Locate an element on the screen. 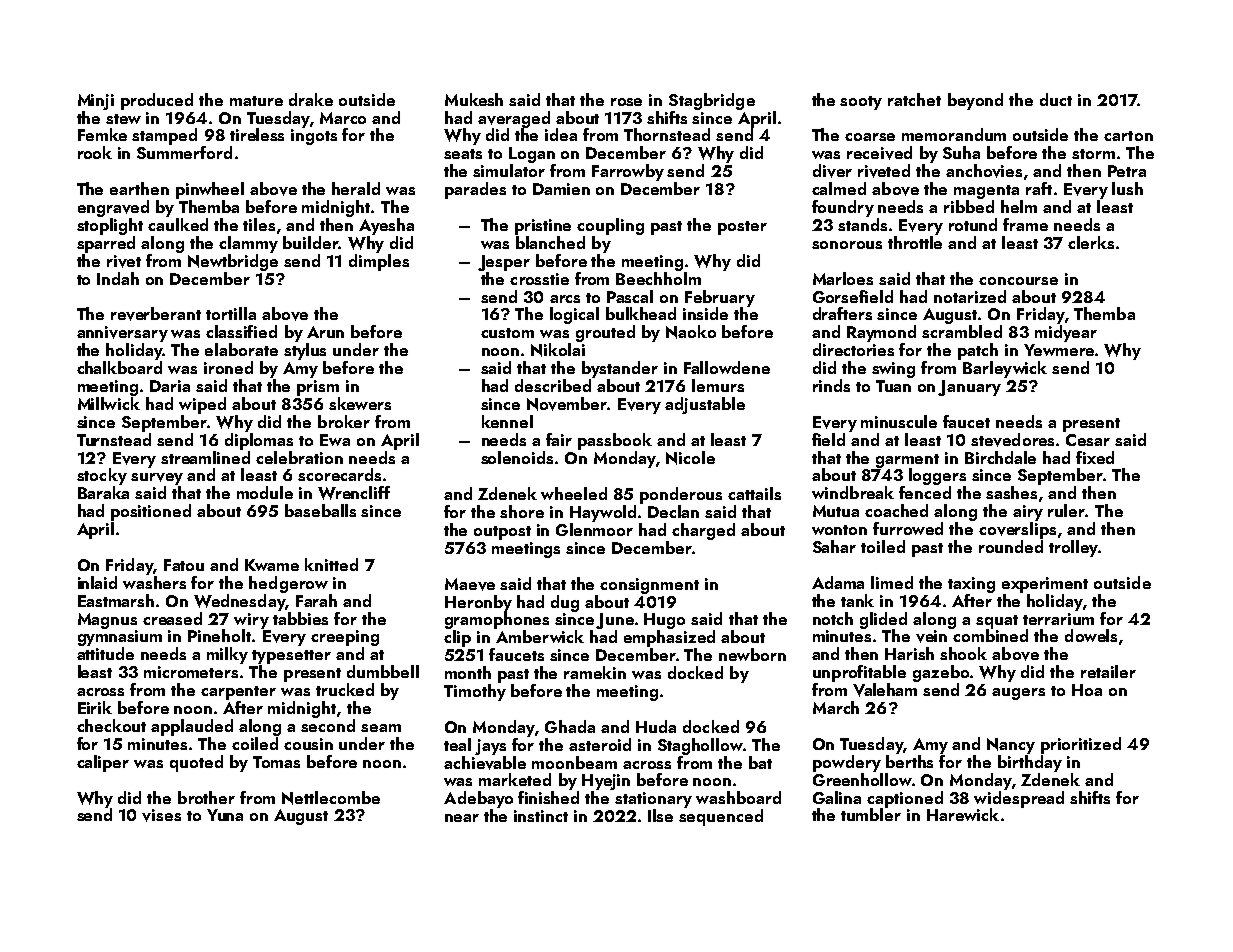 Image resolution: width=1233 pixels, height=952 pixels. arcs is located at coordinates (565, 299).
